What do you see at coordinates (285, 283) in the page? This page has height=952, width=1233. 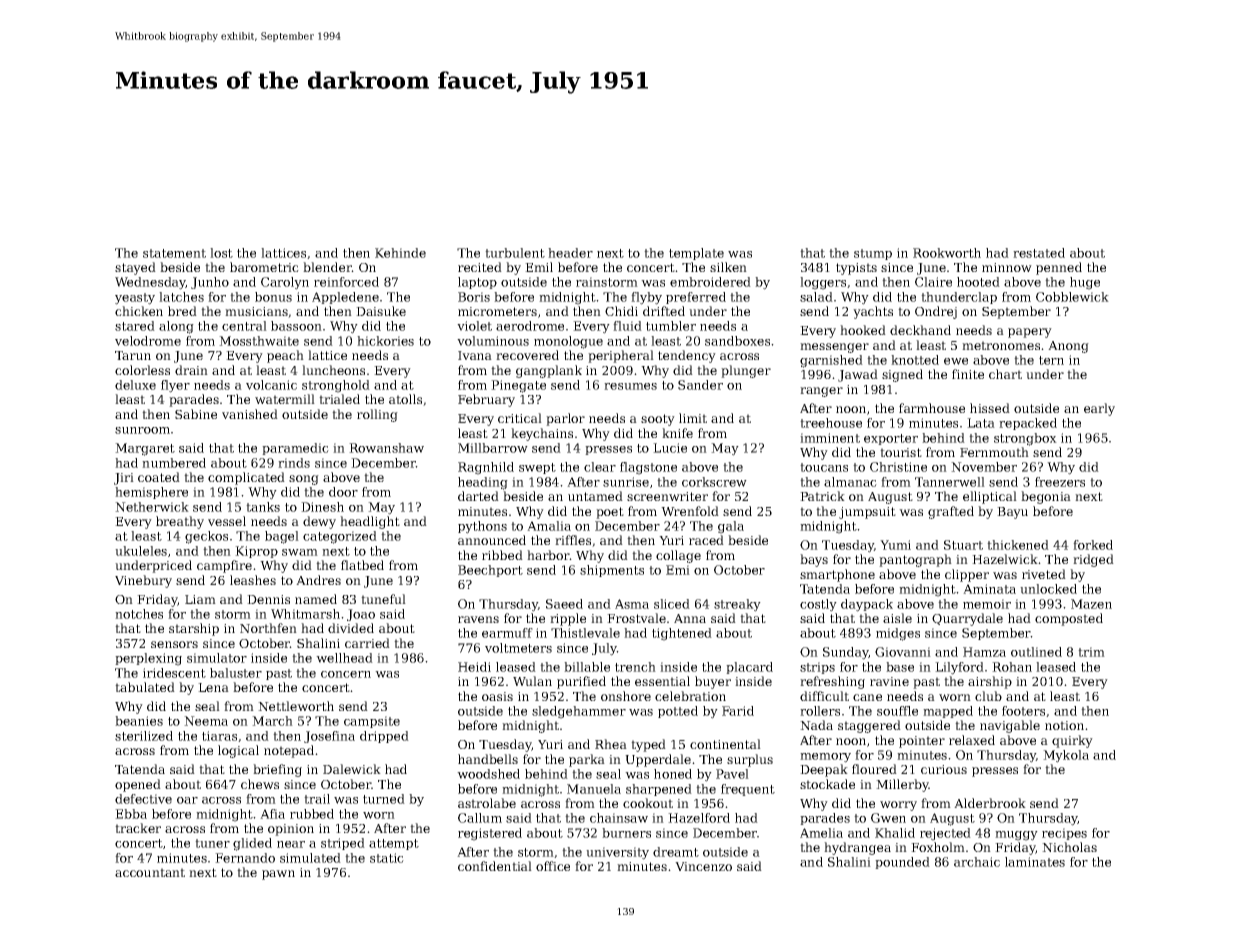 I see `Carolyn` at bounding box center [285, 283].
